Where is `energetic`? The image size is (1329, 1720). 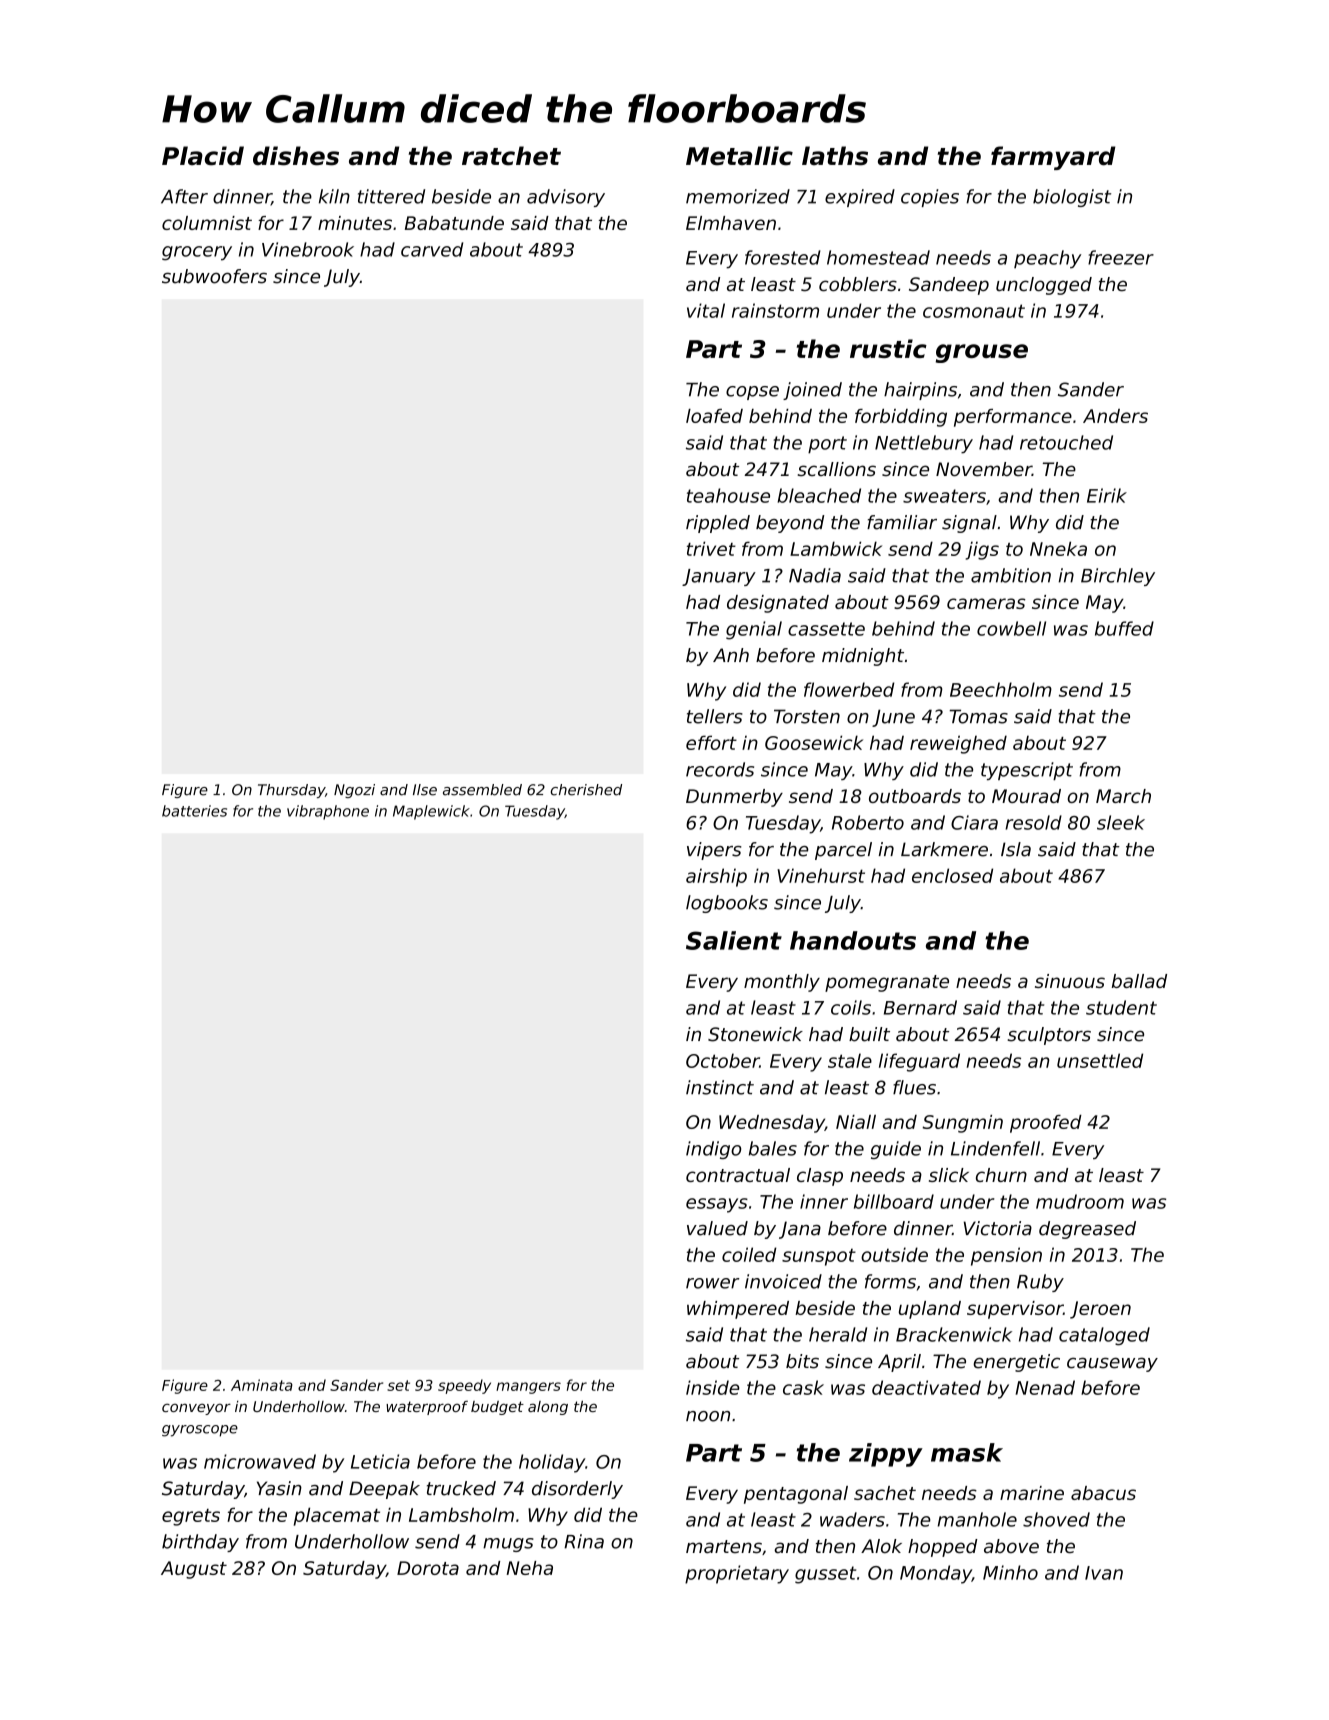 energetic is located at coordinates (1016, 1363).
